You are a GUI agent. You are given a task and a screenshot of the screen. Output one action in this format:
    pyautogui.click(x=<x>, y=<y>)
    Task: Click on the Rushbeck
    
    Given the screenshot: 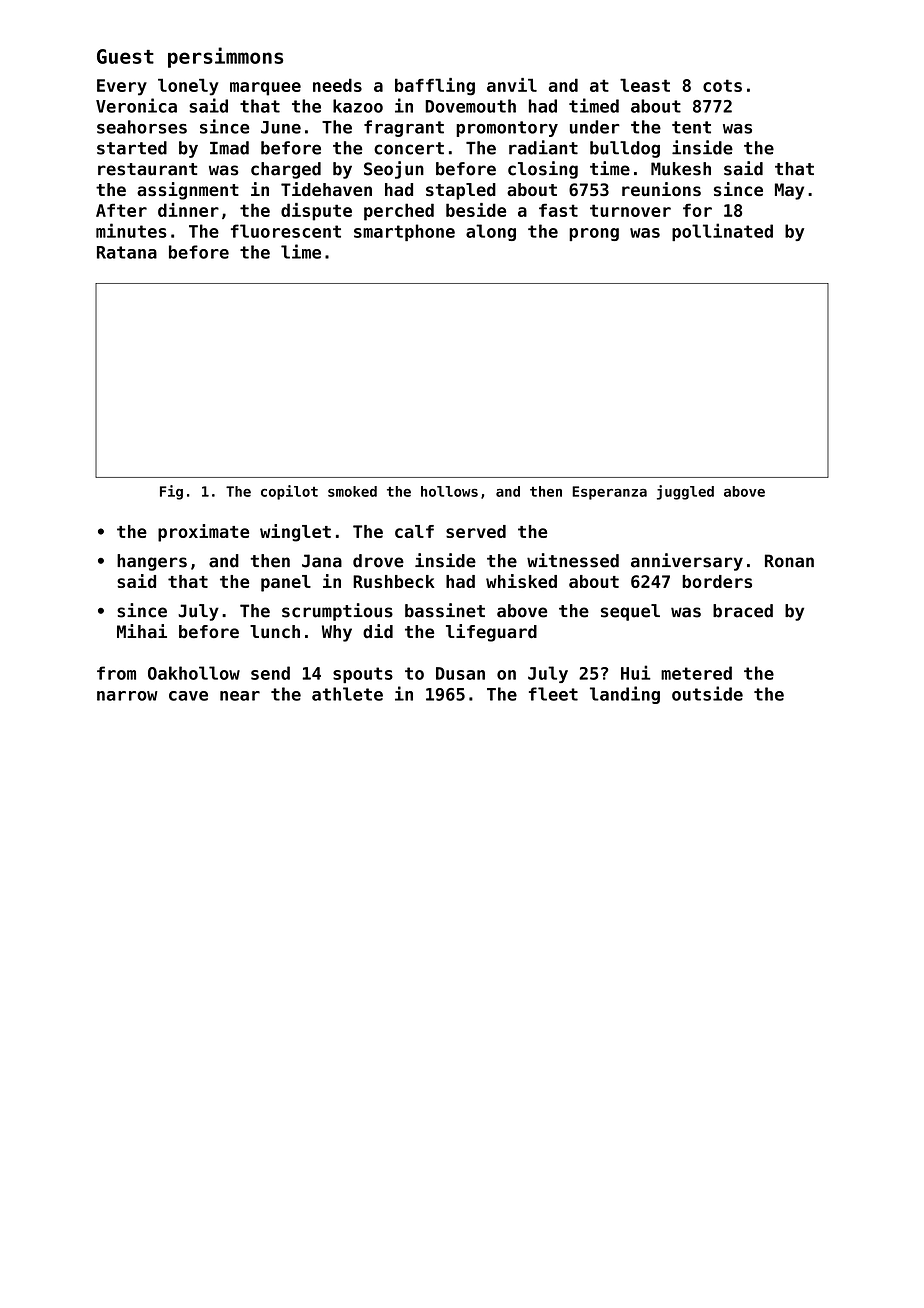 What is the action you would take?
    pyautogui.click(x=394, y=581)
